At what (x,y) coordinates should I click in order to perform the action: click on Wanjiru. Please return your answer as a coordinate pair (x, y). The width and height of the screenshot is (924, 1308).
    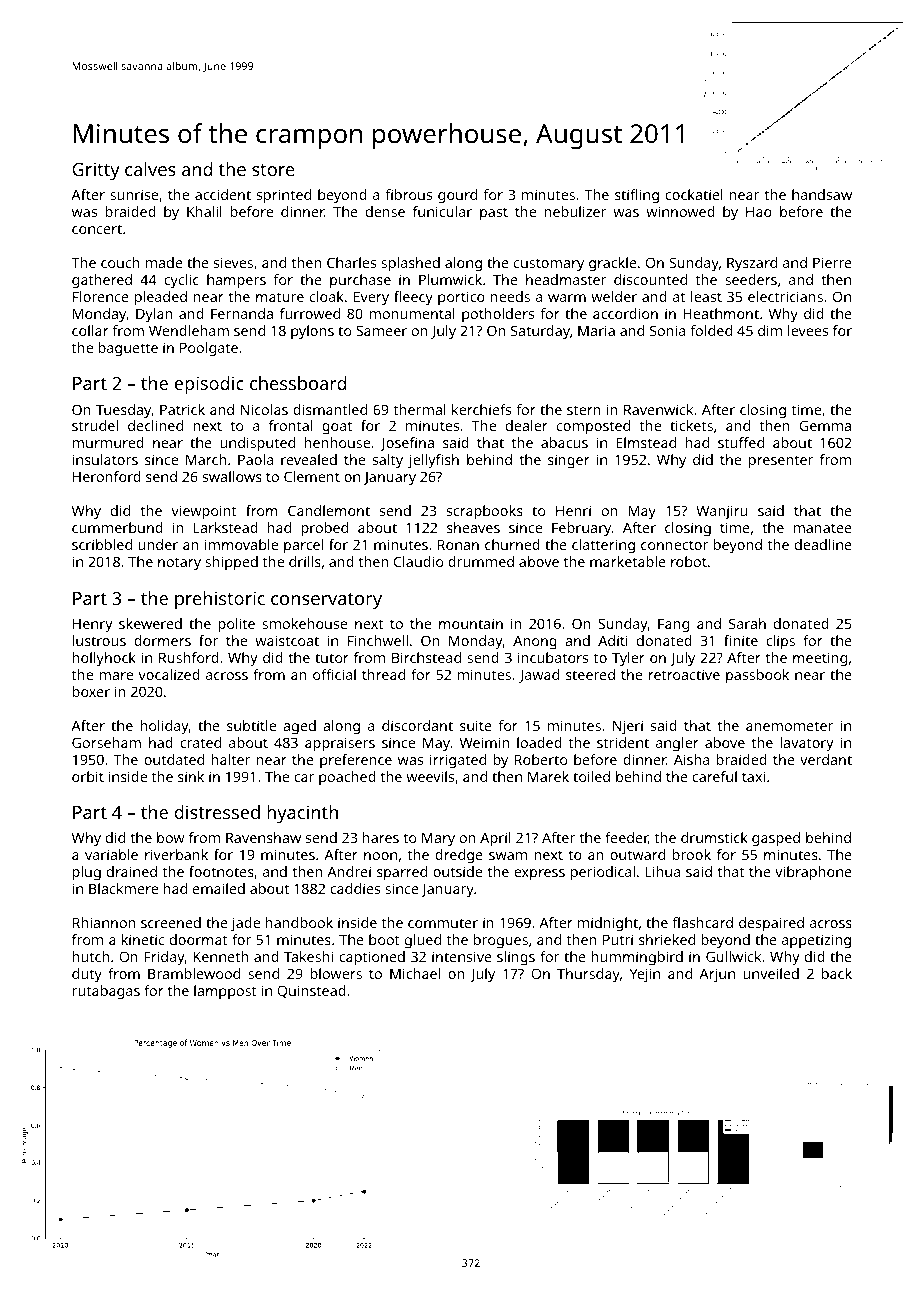
    Looking at the image, I should click on (721, 512).
